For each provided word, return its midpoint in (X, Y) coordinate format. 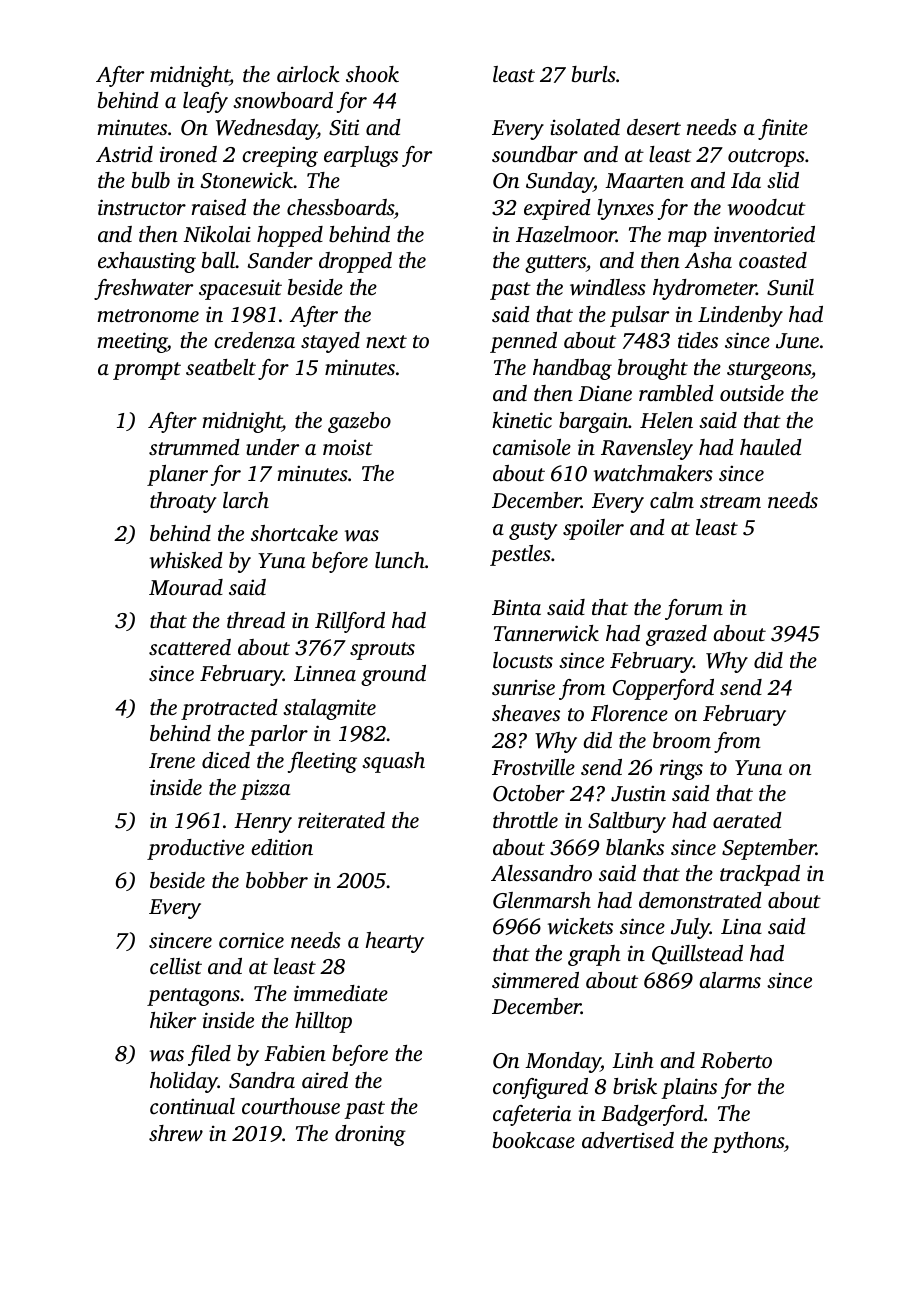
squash (393, 762)
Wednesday (266, 129)
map (687, 239)
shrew (176, 1133)
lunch (400, 560)
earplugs (361, 156)
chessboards (340, 207)
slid (783, 180)
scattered (190, 647)
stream (730, 501)
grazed (676, 635)
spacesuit (240, 290)
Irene (172, 760)
